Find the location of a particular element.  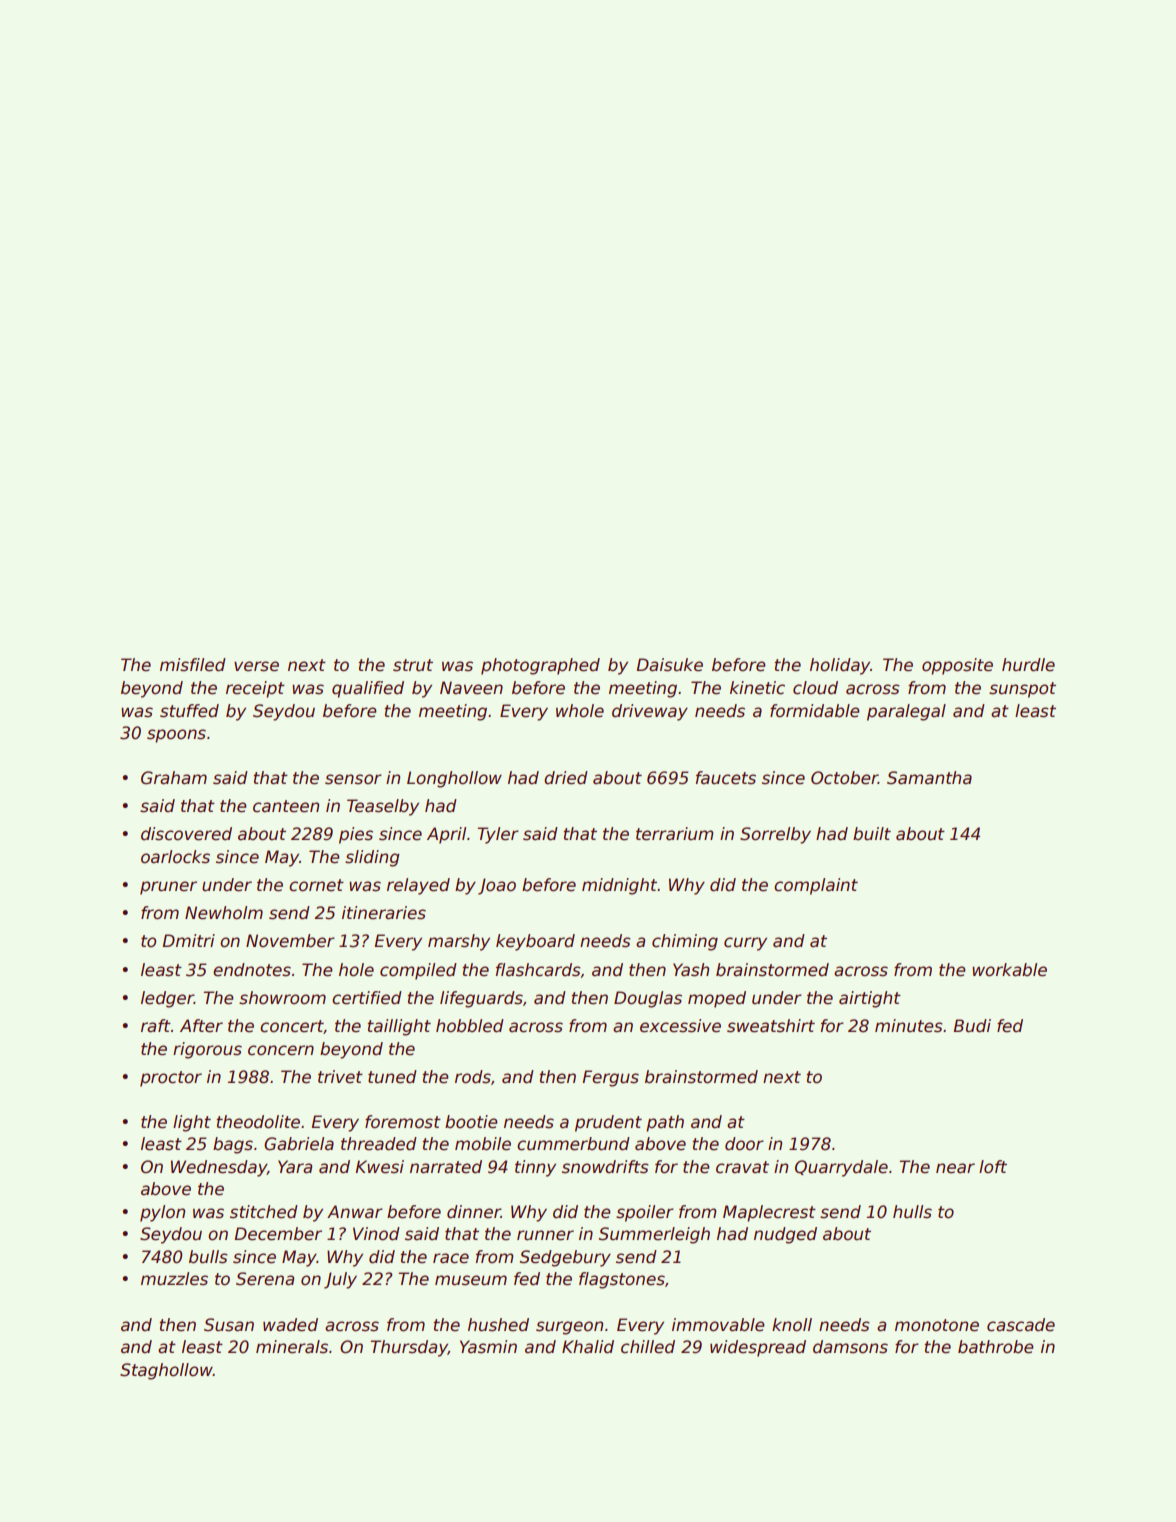

dried is located at coordinates (566, 778).
